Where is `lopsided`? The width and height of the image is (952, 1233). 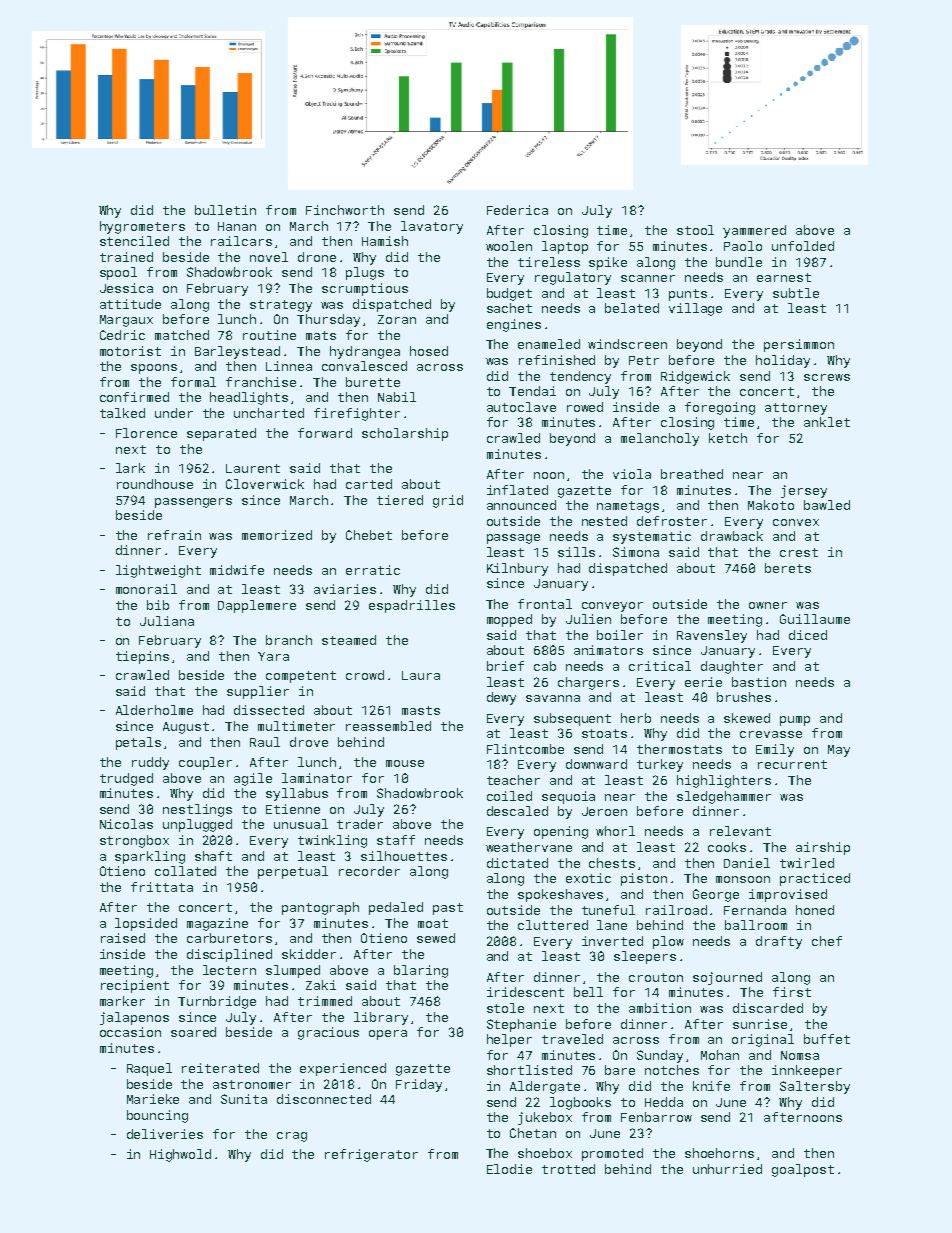
lopsided is located at coordinates (146, 924).
